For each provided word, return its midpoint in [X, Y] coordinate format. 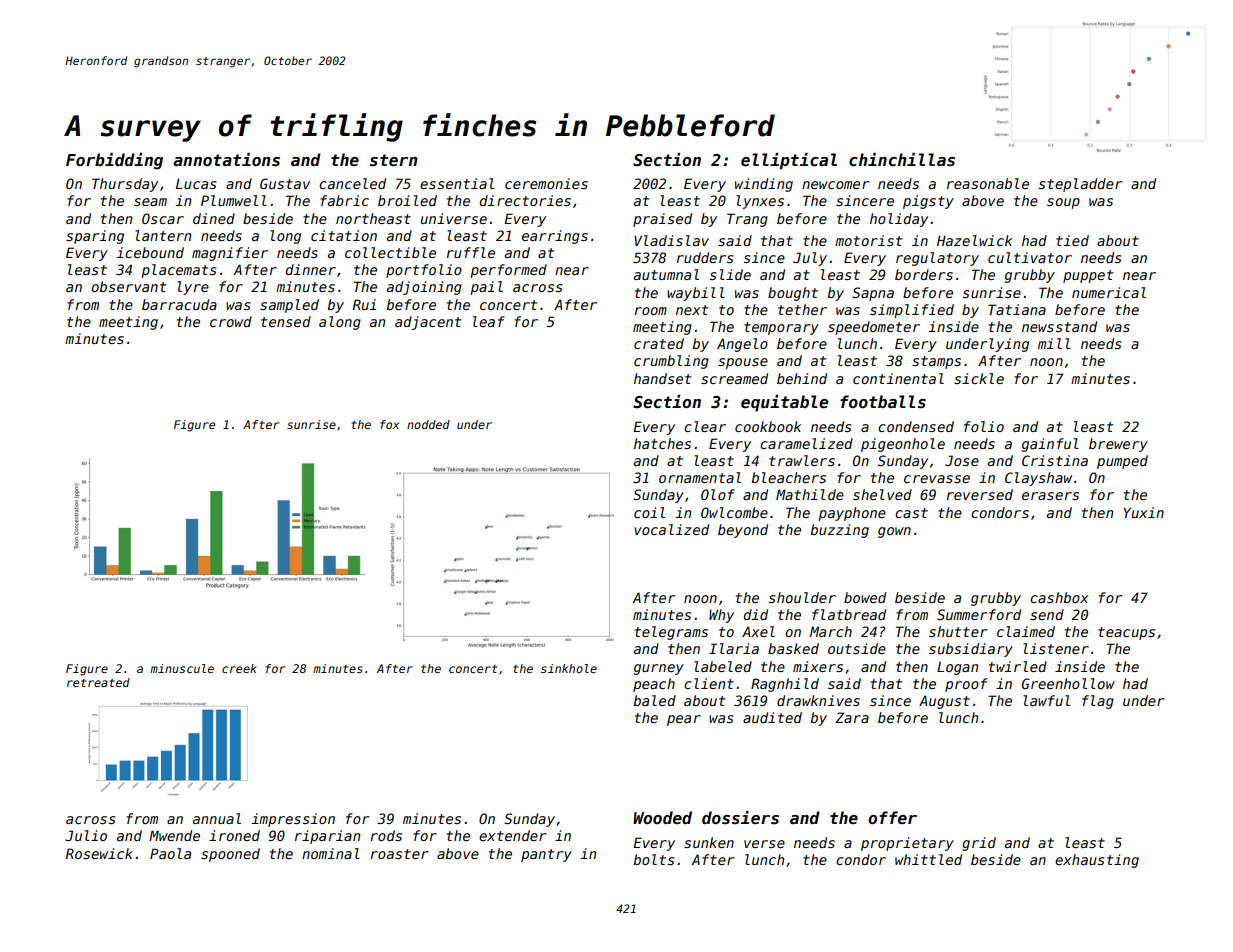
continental [898, 378]
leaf [489, 321]
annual [217, 818]
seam [150, 202]
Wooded [662, 817]
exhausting [1097, 861]
